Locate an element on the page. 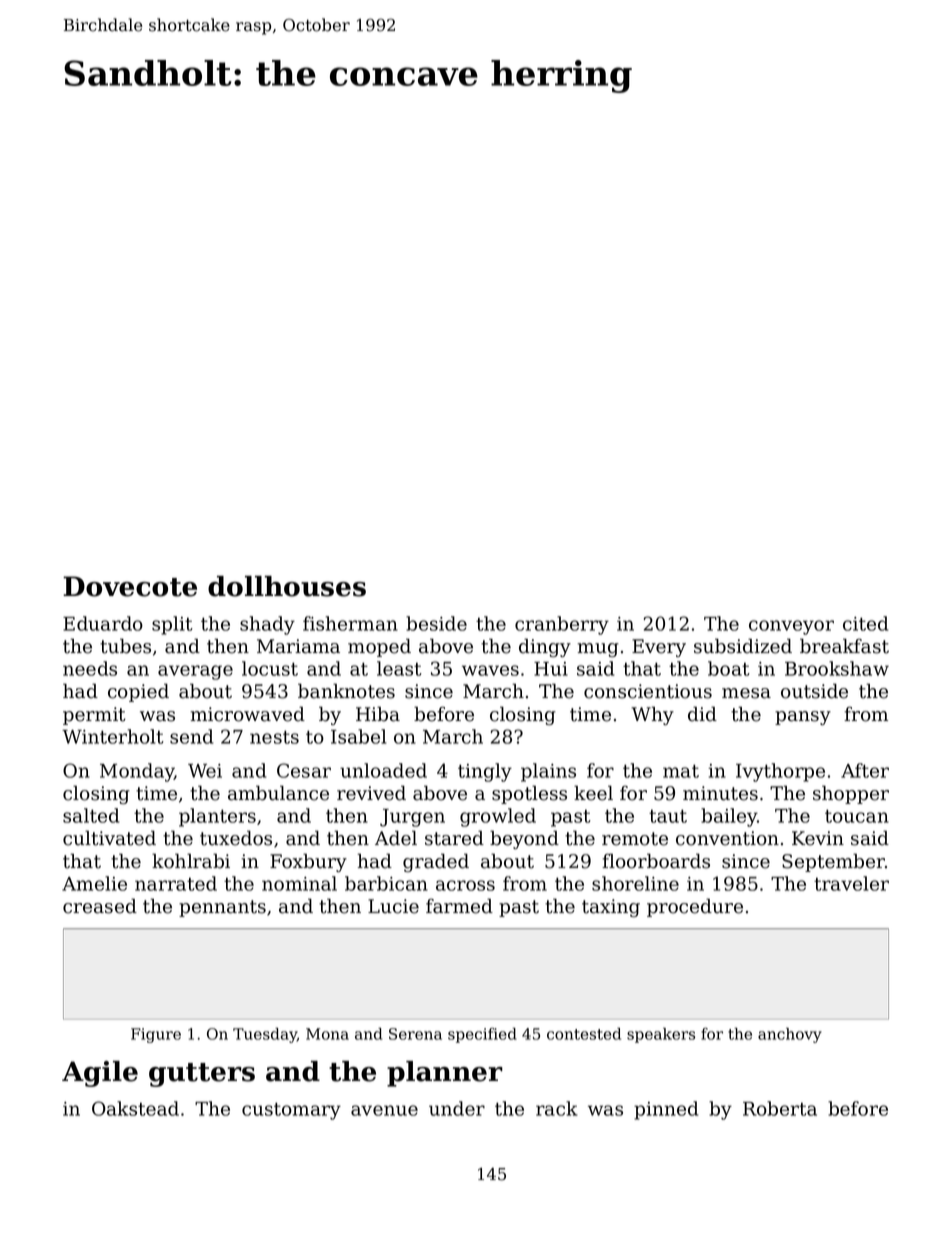 Image resolution: width=952 pixels, height=1233 pixels. creased is located at coordinates (100, 906).
